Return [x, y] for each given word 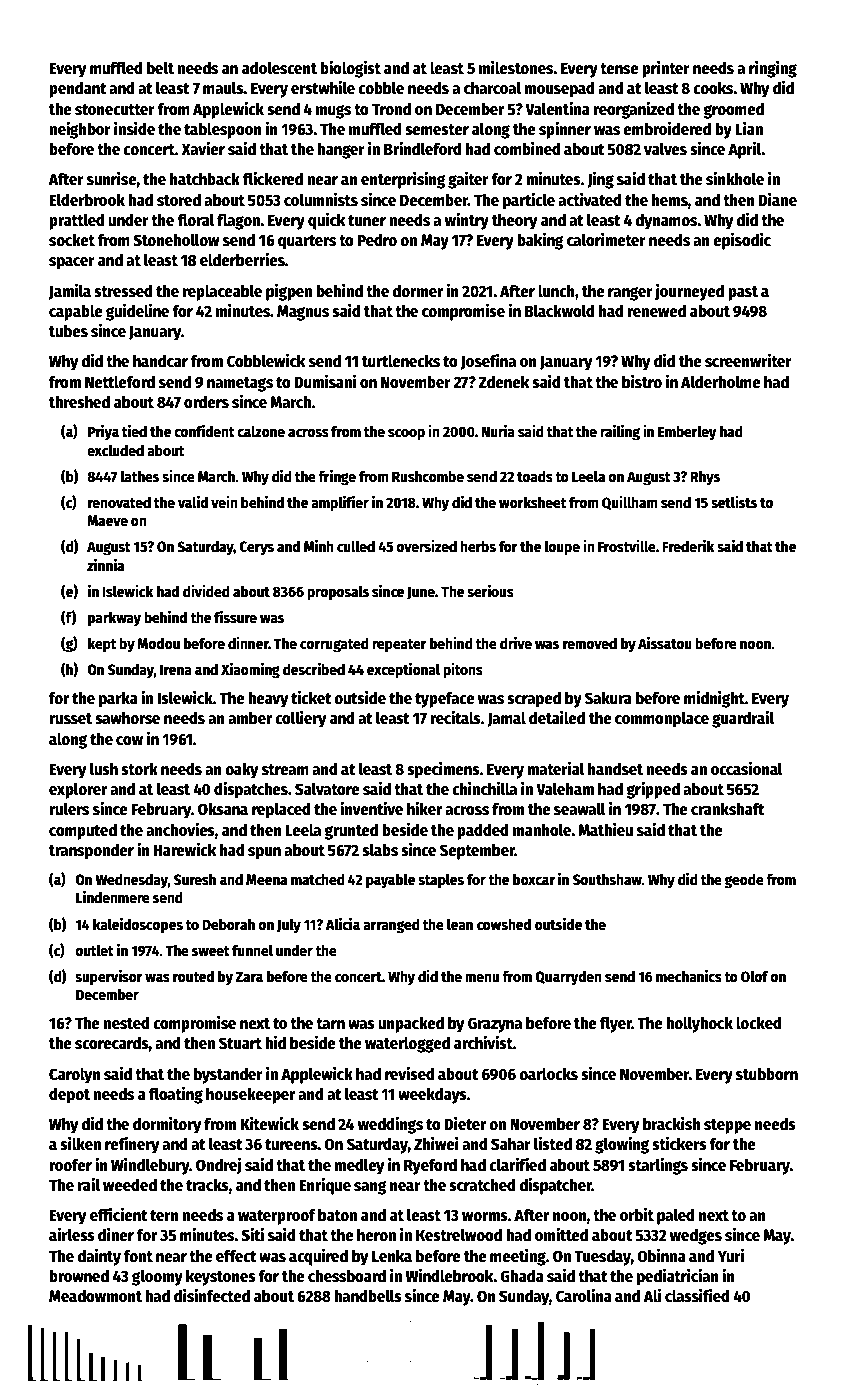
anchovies [180, 830]
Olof [755, 976]
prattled [77, 221]
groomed [733, 110]
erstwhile [323, 88]
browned [79, 1276]
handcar [160, 360]
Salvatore [327, 789]
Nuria [498, 431]
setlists [734, 502]
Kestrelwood [459, 1235]
